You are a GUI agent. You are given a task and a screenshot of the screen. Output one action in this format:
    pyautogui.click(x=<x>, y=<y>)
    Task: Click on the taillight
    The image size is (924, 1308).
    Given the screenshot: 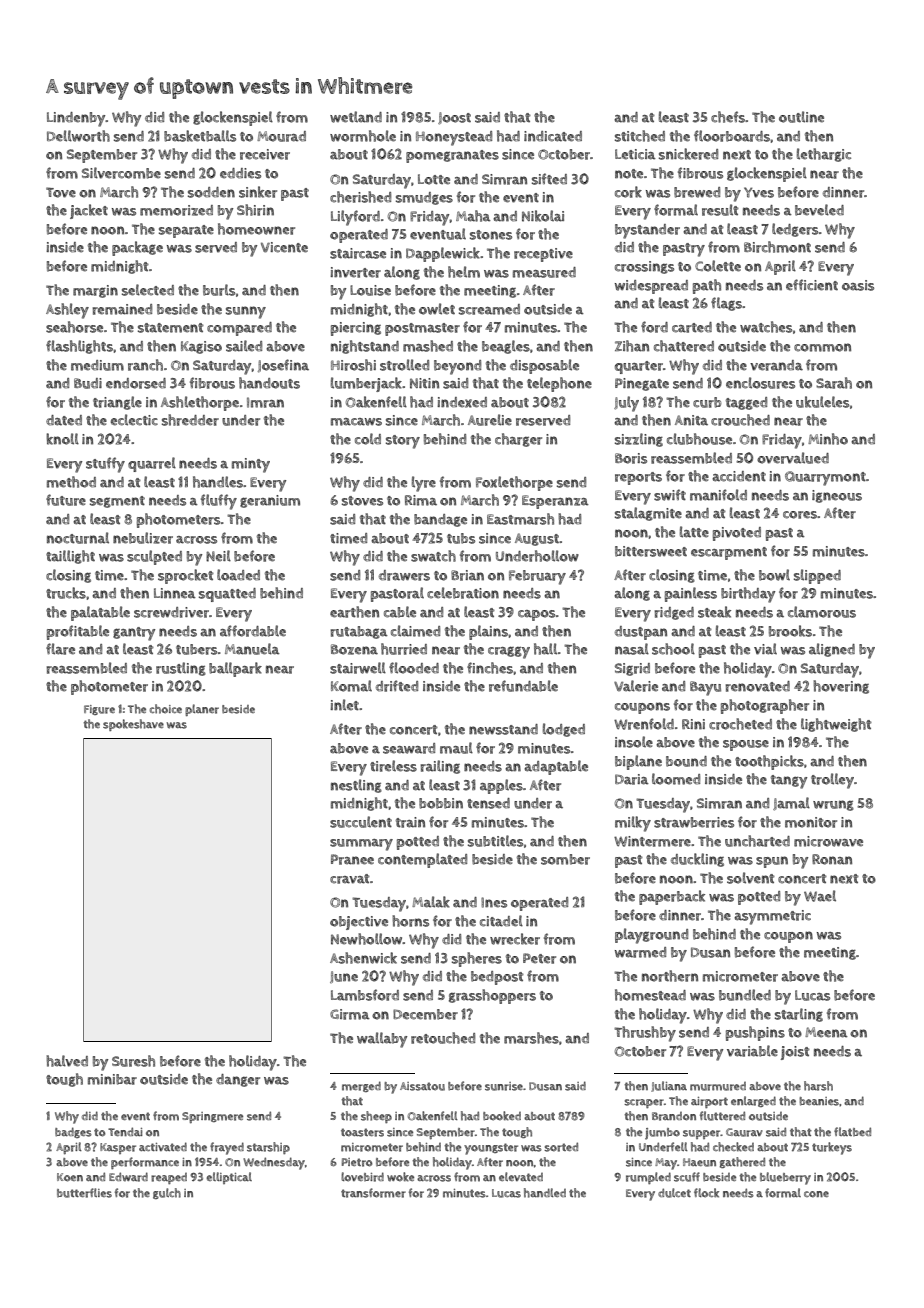 What is the action you would take?
    pyautogui.click(x=70, y=557)
